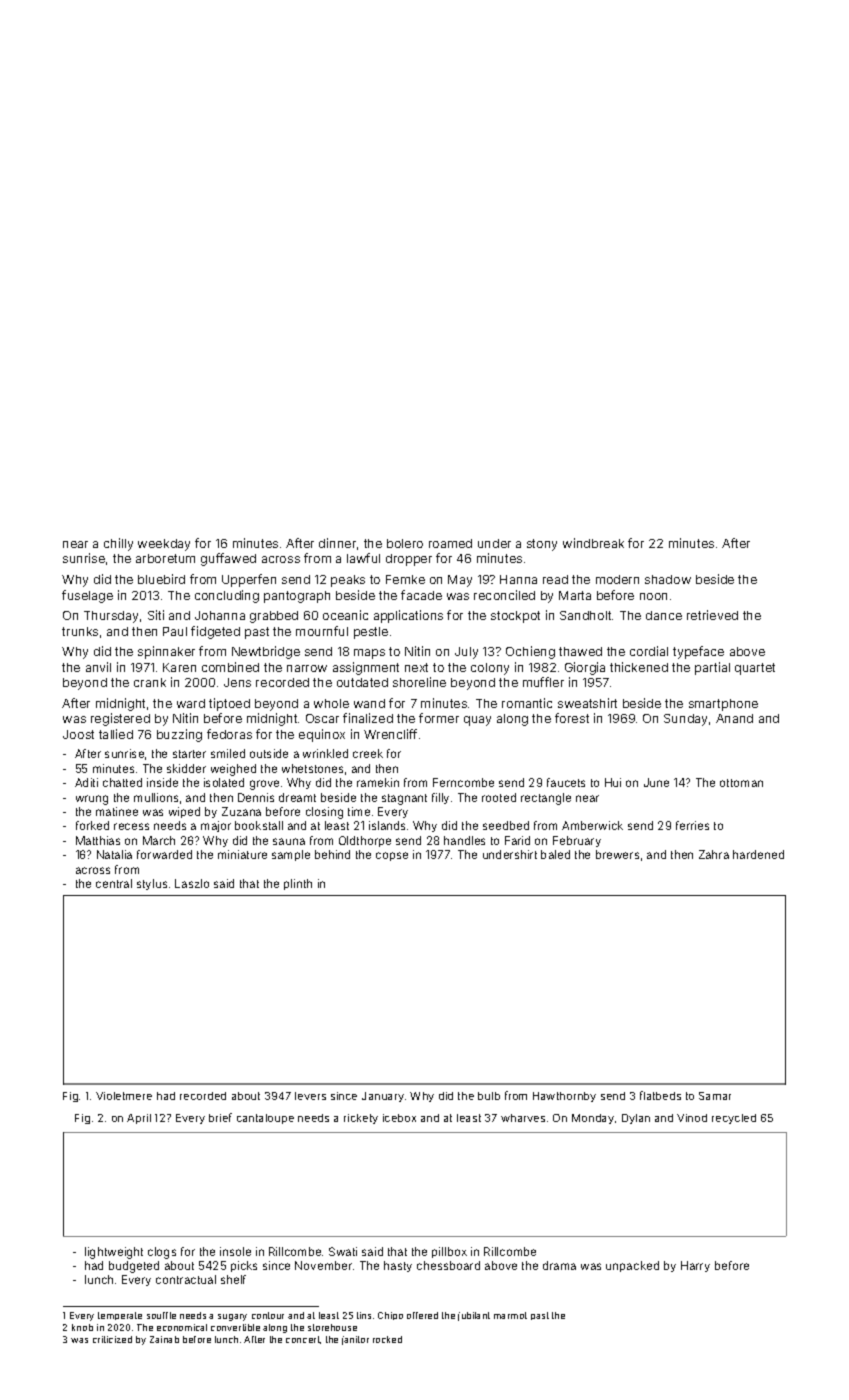 This document has height=1400, width=849. Describe the element at coordinates (124, 1096) in the document. I see `Violetmere` at that location.
